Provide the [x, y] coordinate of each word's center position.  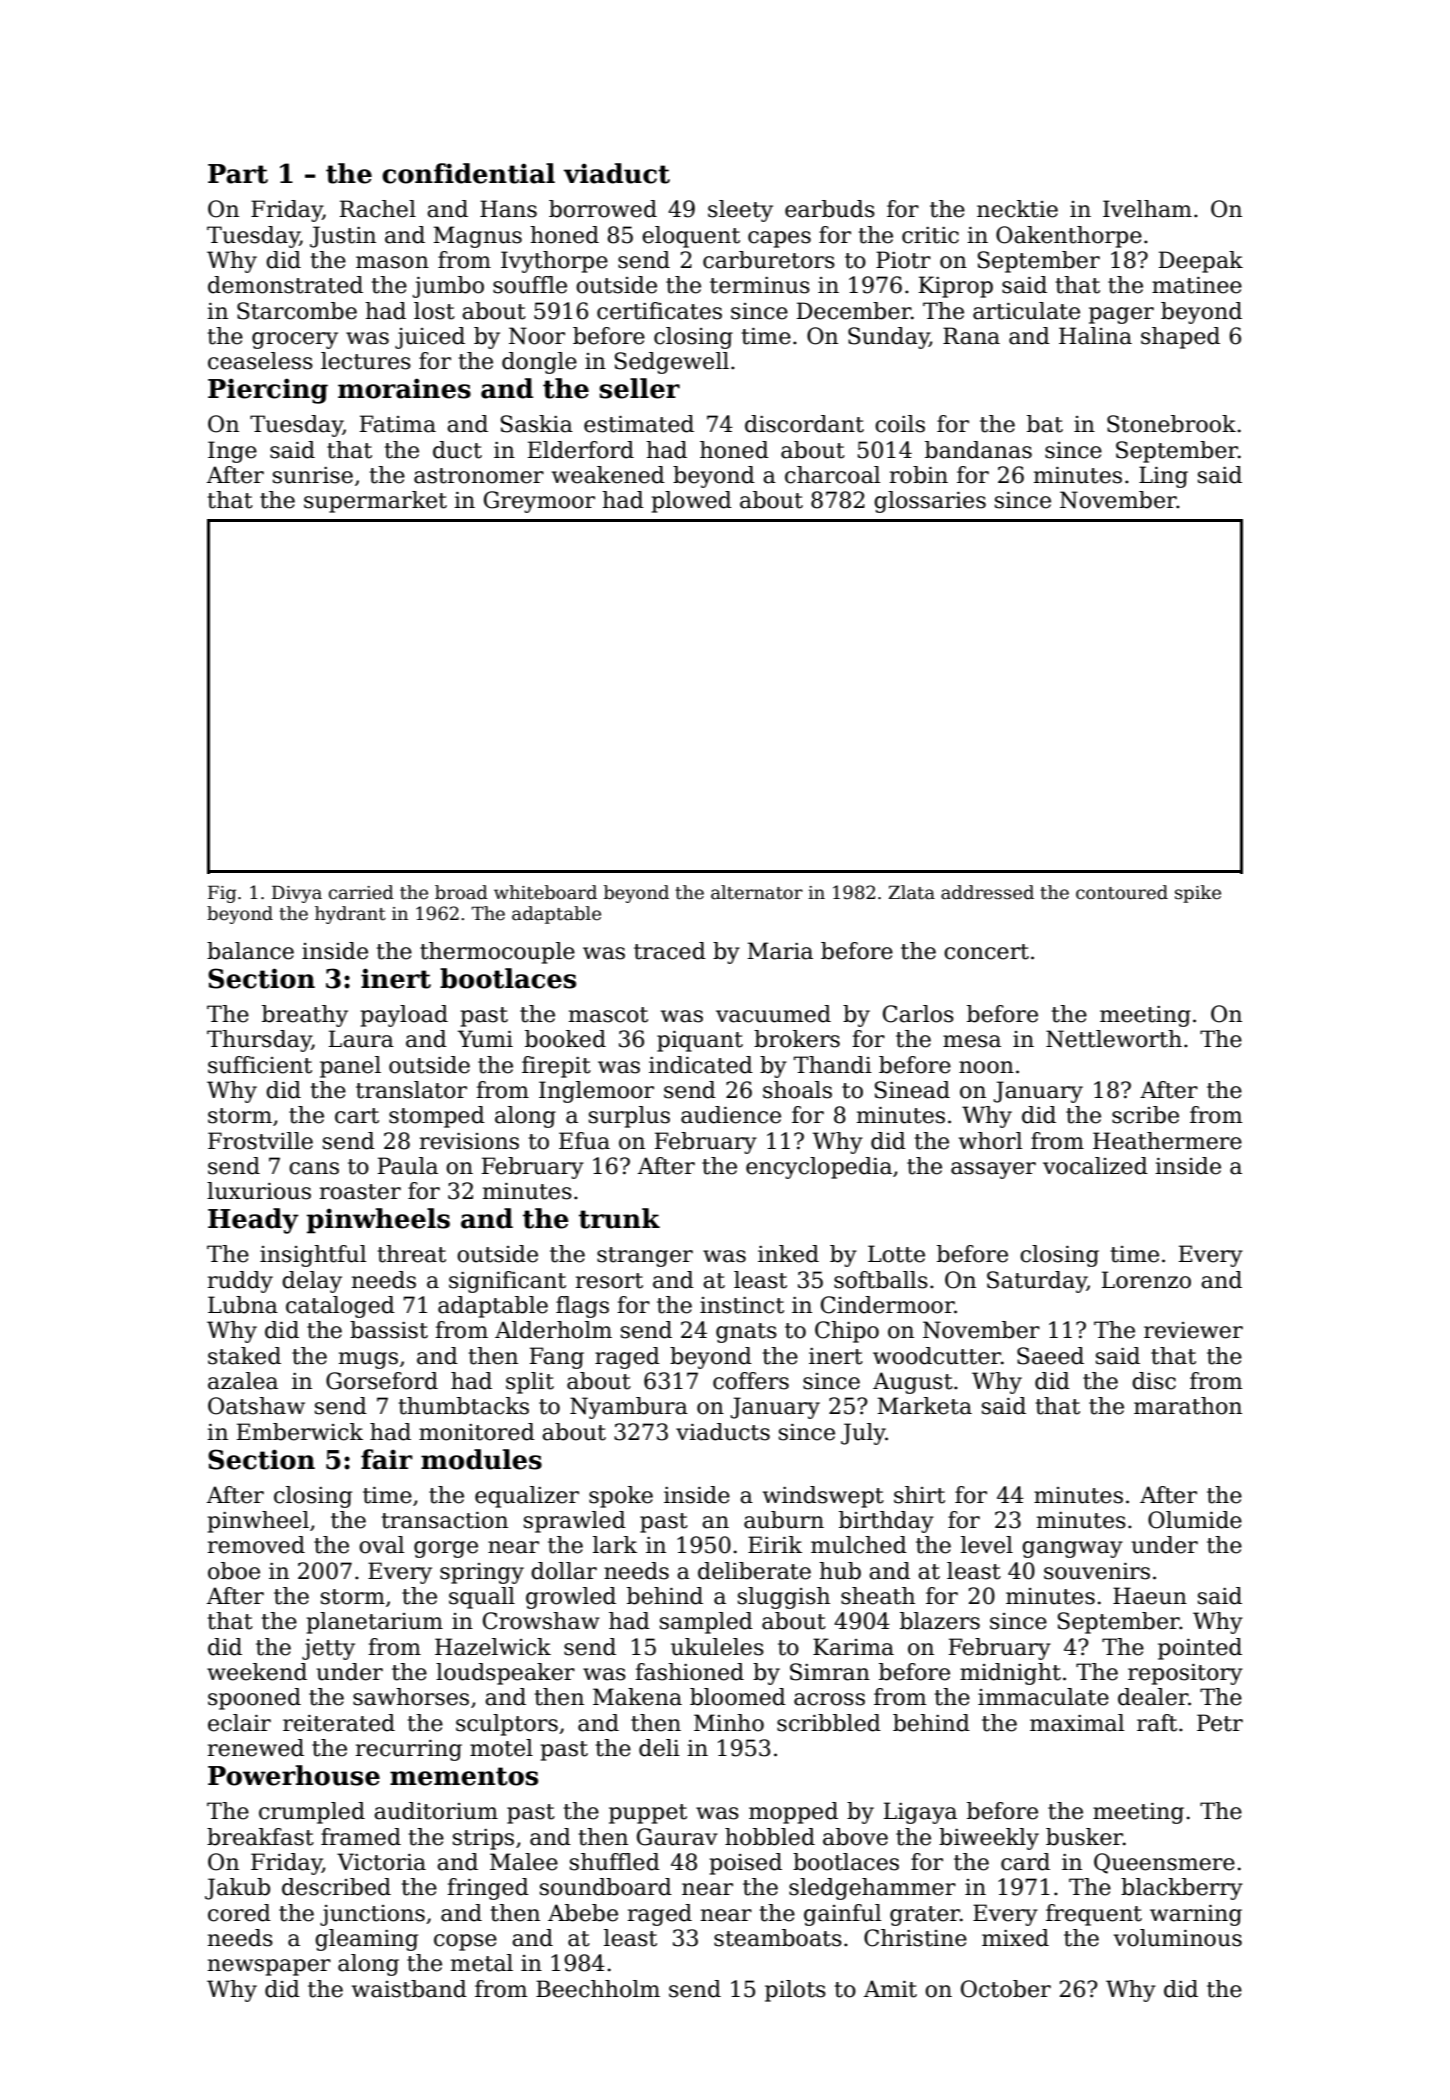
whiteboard [545, 892]
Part [238, 174]
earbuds [830, 209]
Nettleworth [1114, 1039]
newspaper [269, 1967]
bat [1045, 424]
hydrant [350, 915]
